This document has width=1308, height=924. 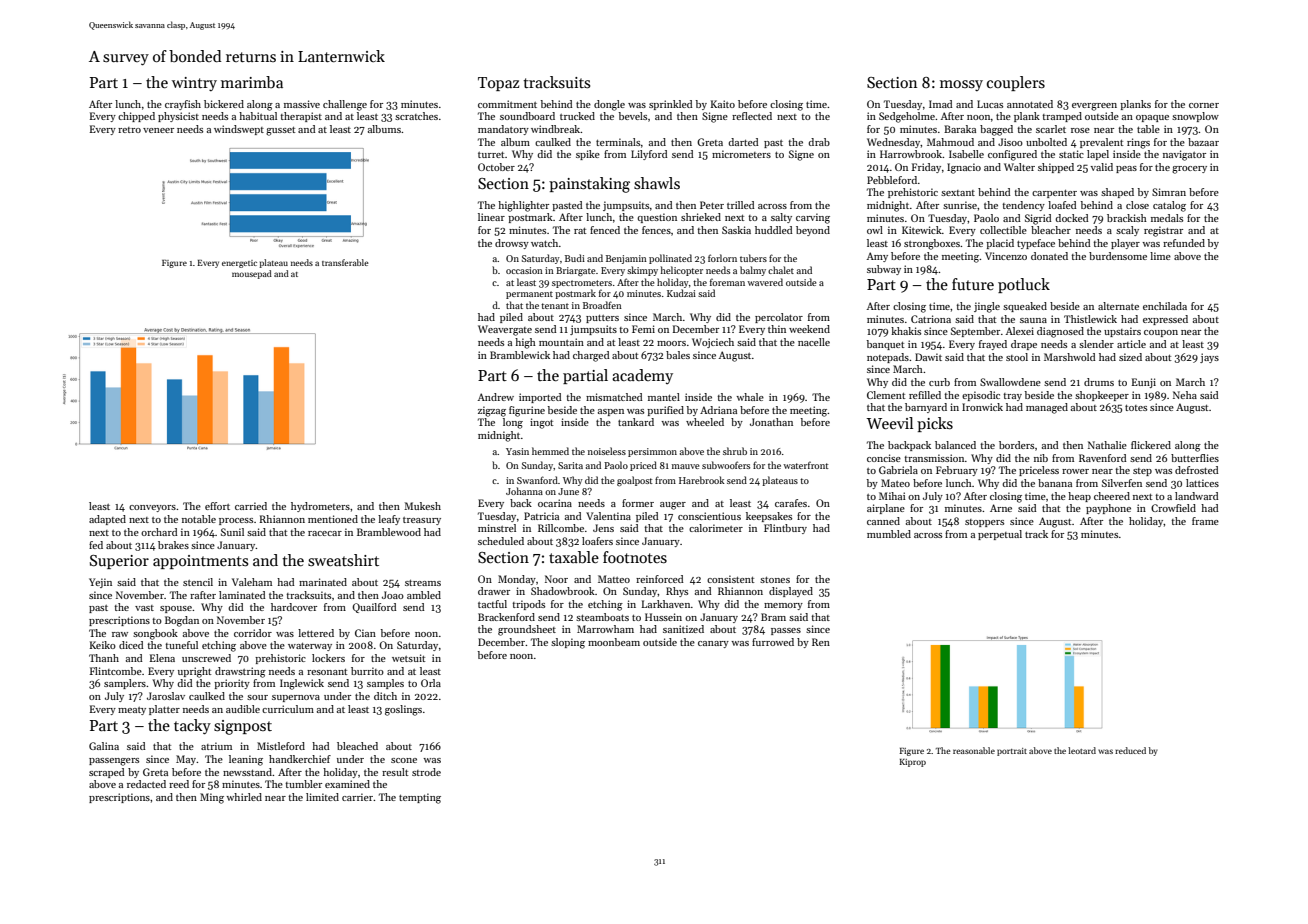 I want to click on calorimeter, so click(x=716, y=528).
